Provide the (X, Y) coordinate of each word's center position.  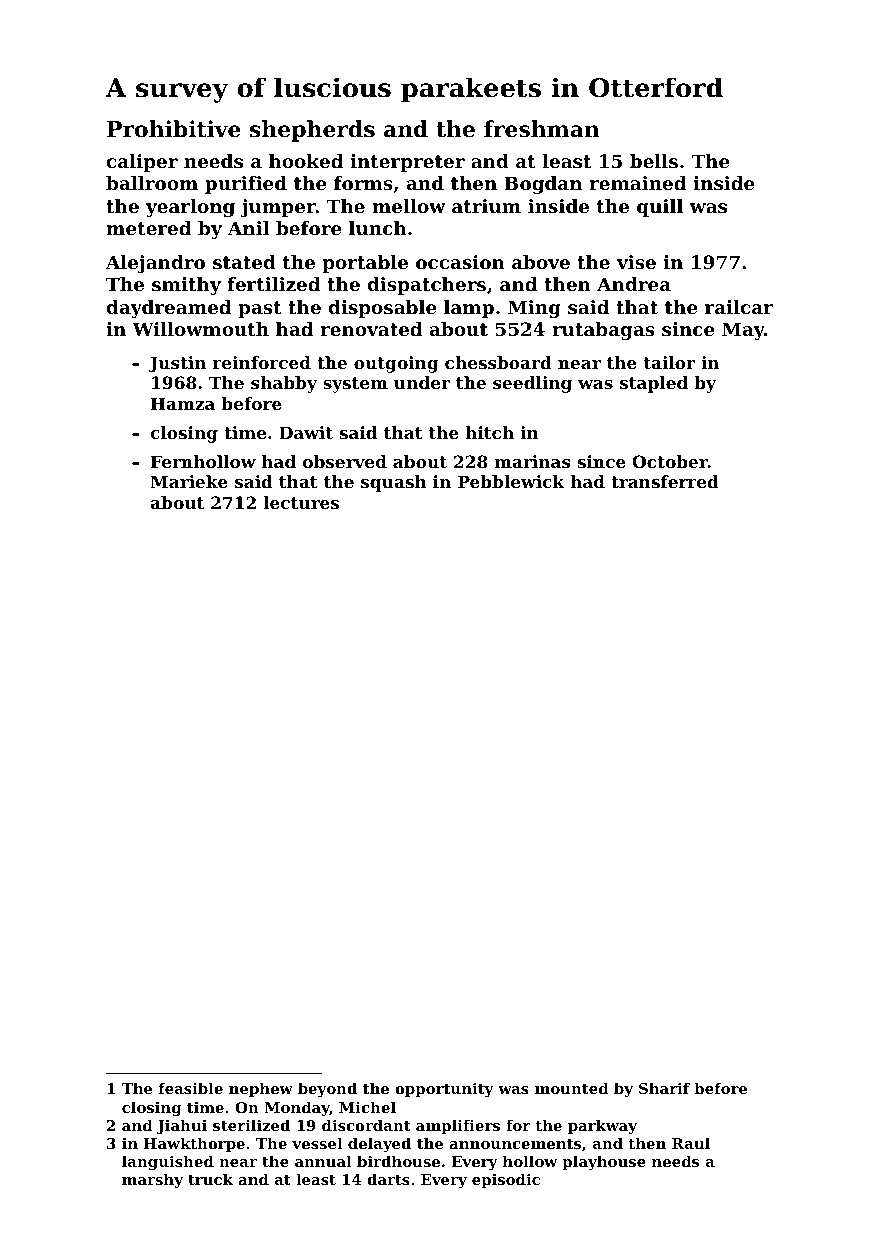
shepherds (312, 131)
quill (660, 208)
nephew (261, 1089)
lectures (301, 502)
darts (388, 1179)
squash (394, 483)
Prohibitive (174, 129)
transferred (665, 481)
